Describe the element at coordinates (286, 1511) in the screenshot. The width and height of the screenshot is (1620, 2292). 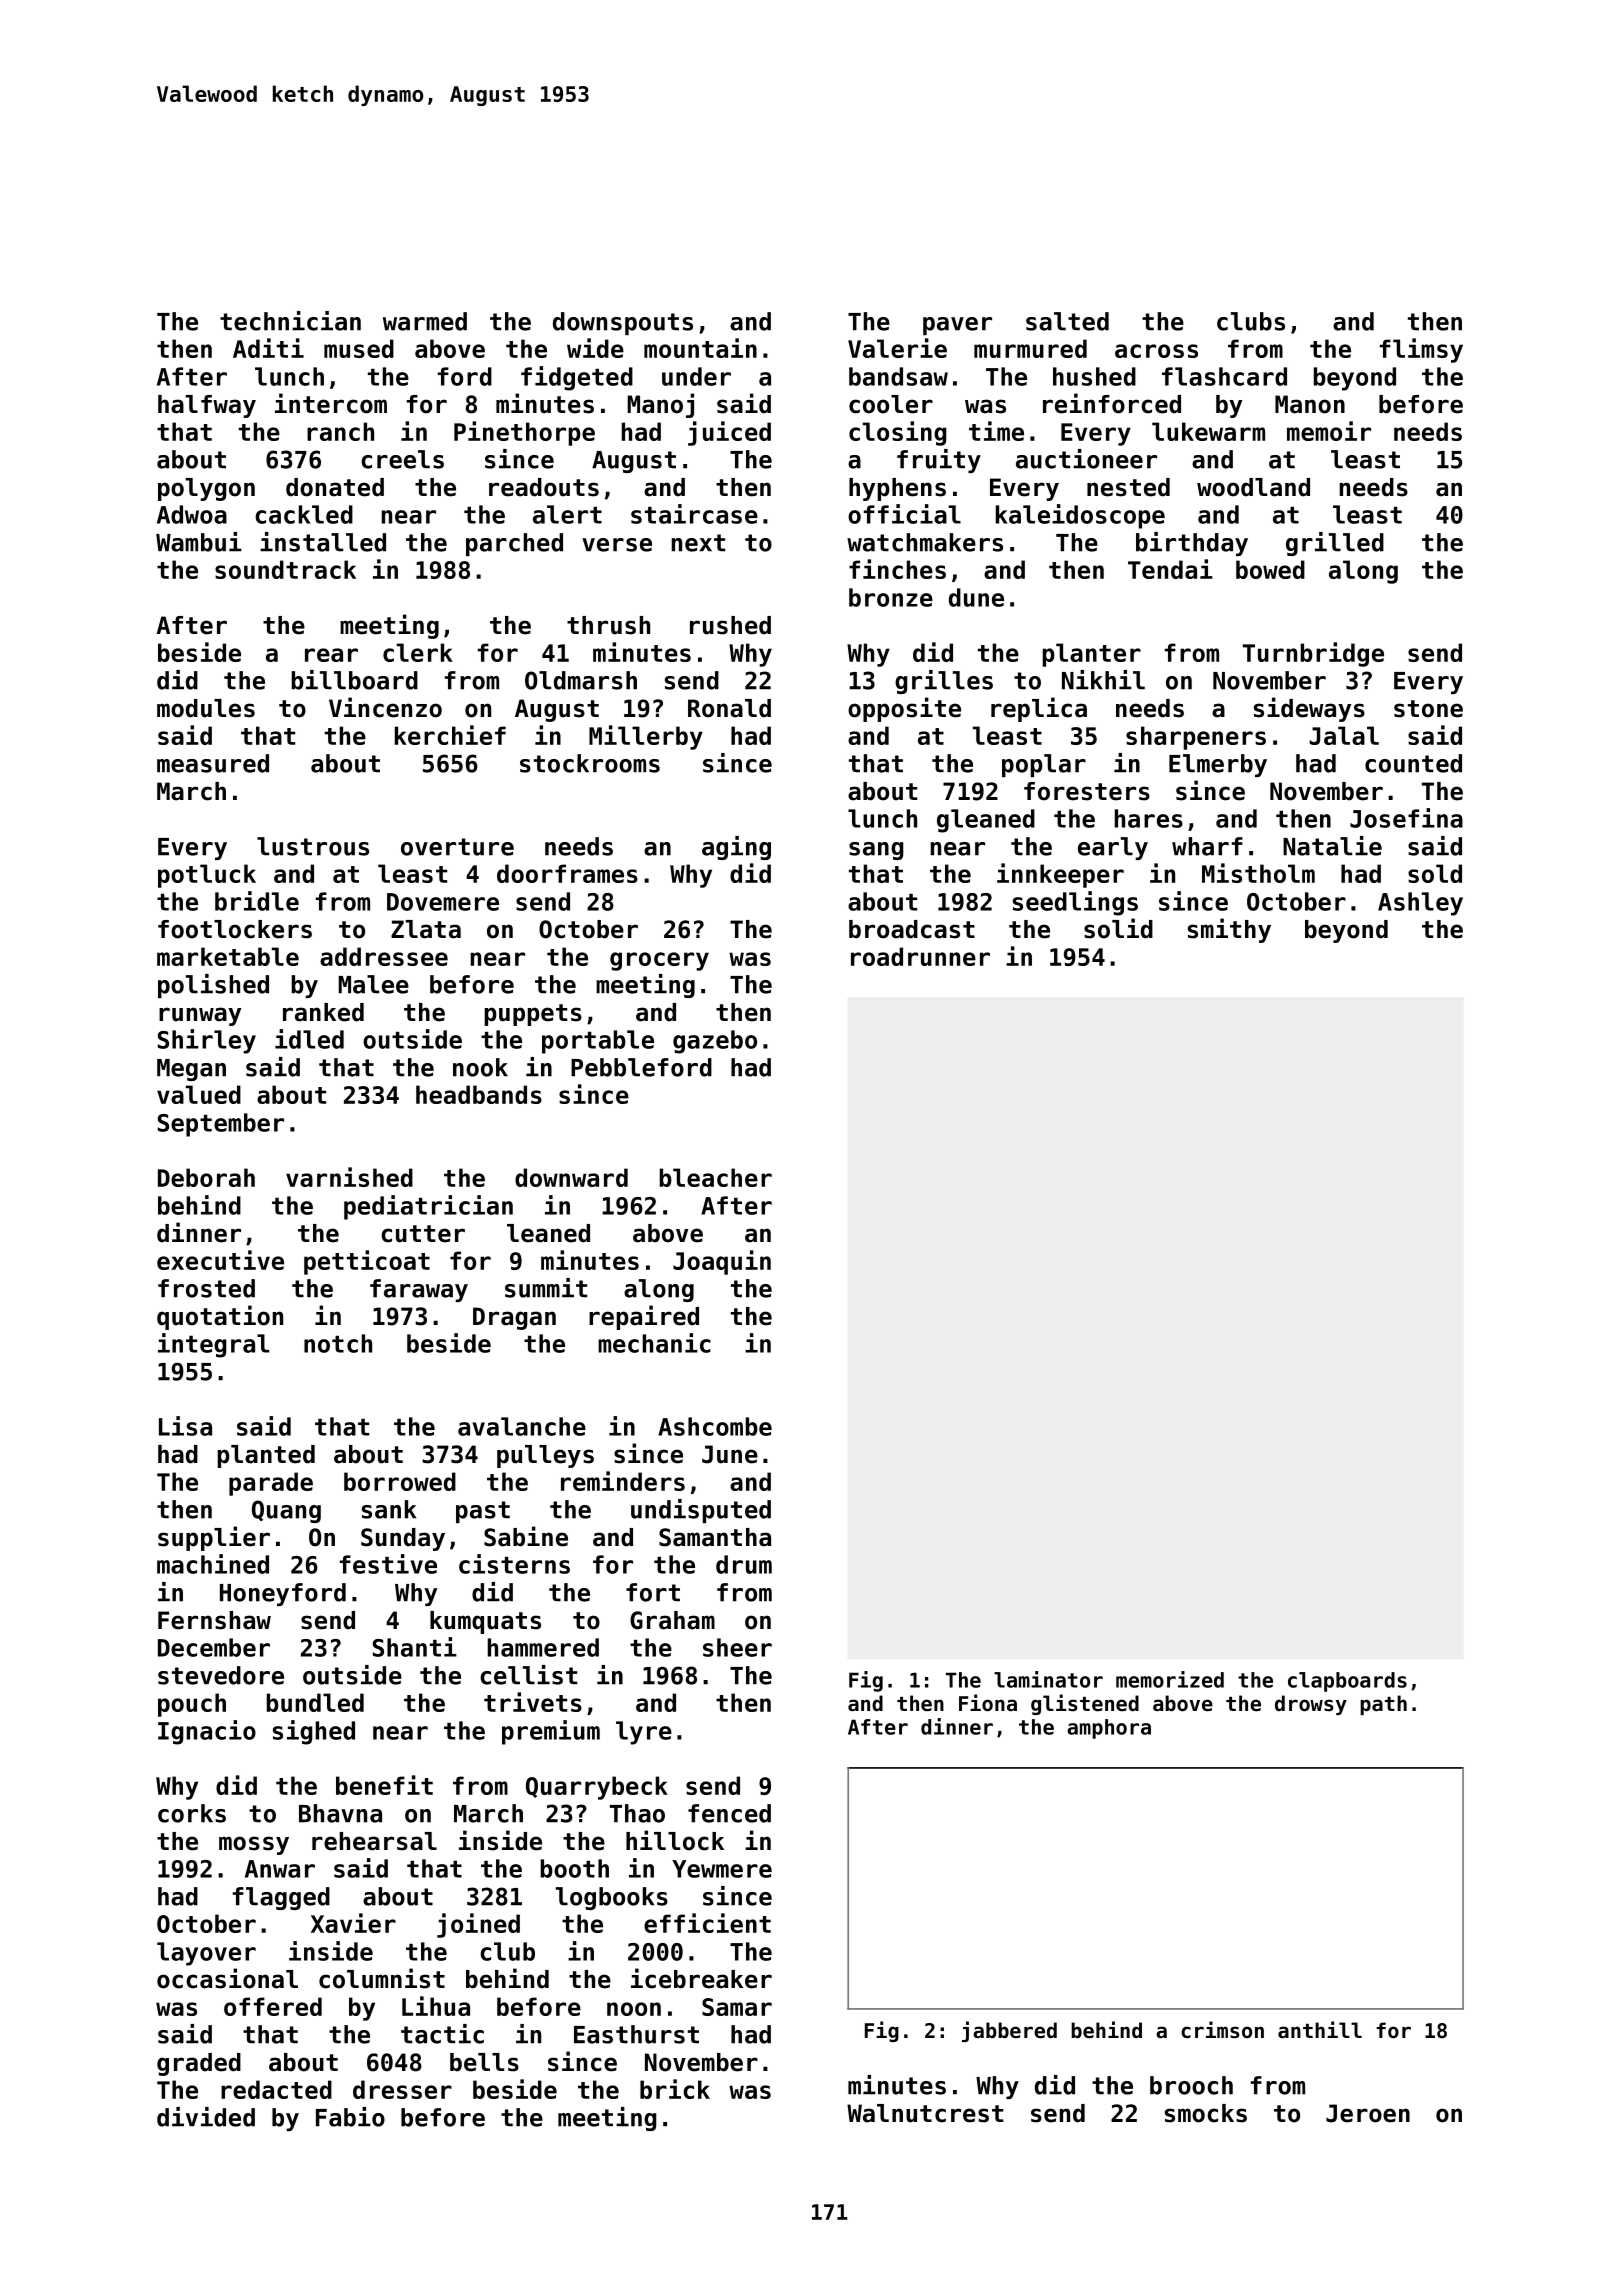
I see `Quang` at that location.
